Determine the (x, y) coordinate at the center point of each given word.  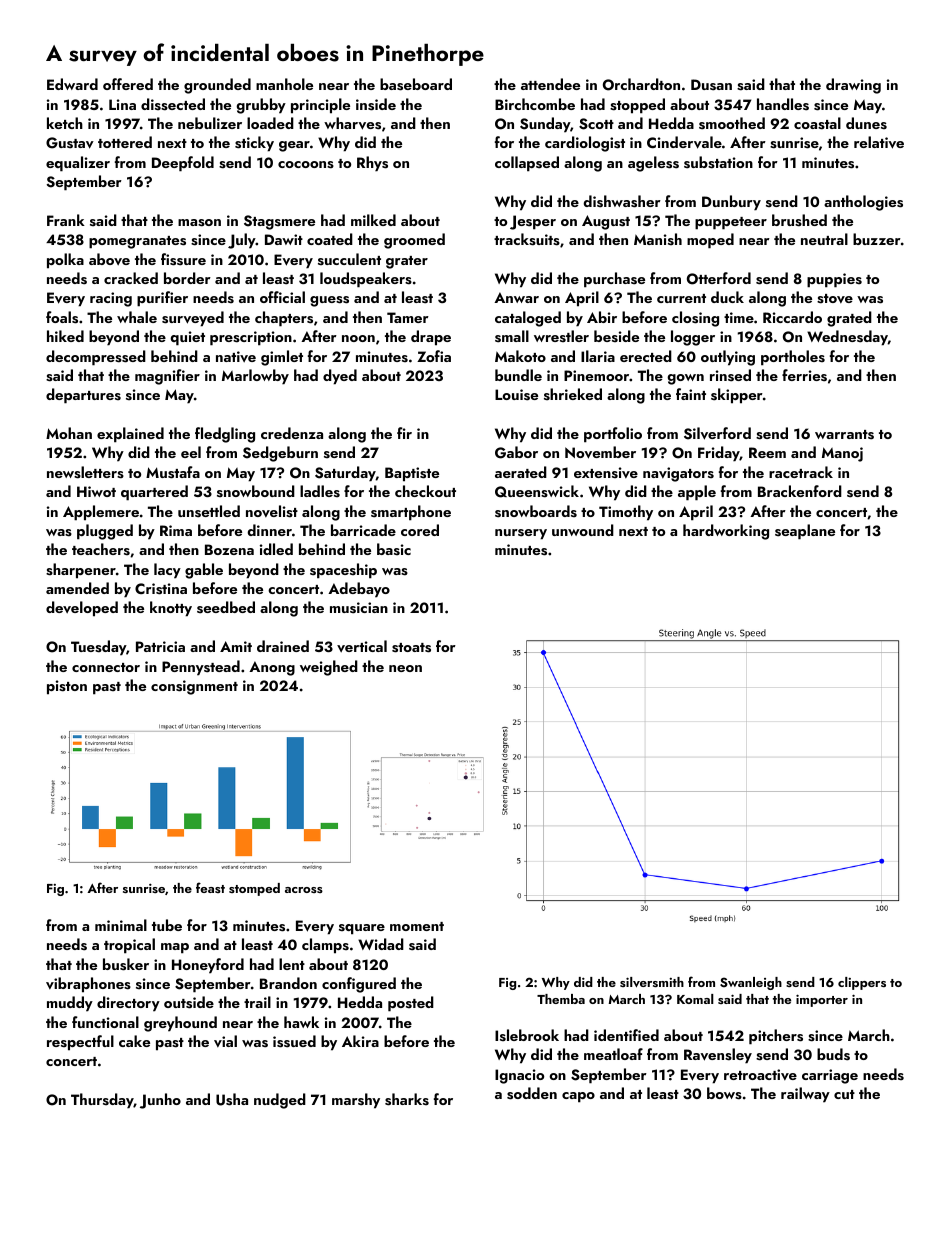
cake (134, 1041)
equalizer (78, 164)
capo (578, 1097)
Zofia (434, 356)
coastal (817, 123)
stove (835, 299)
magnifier (167, 377)
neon (405, 668)
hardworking (726, 532)
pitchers (776, 1037)
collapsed (527, 164)
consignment (194, 687)
